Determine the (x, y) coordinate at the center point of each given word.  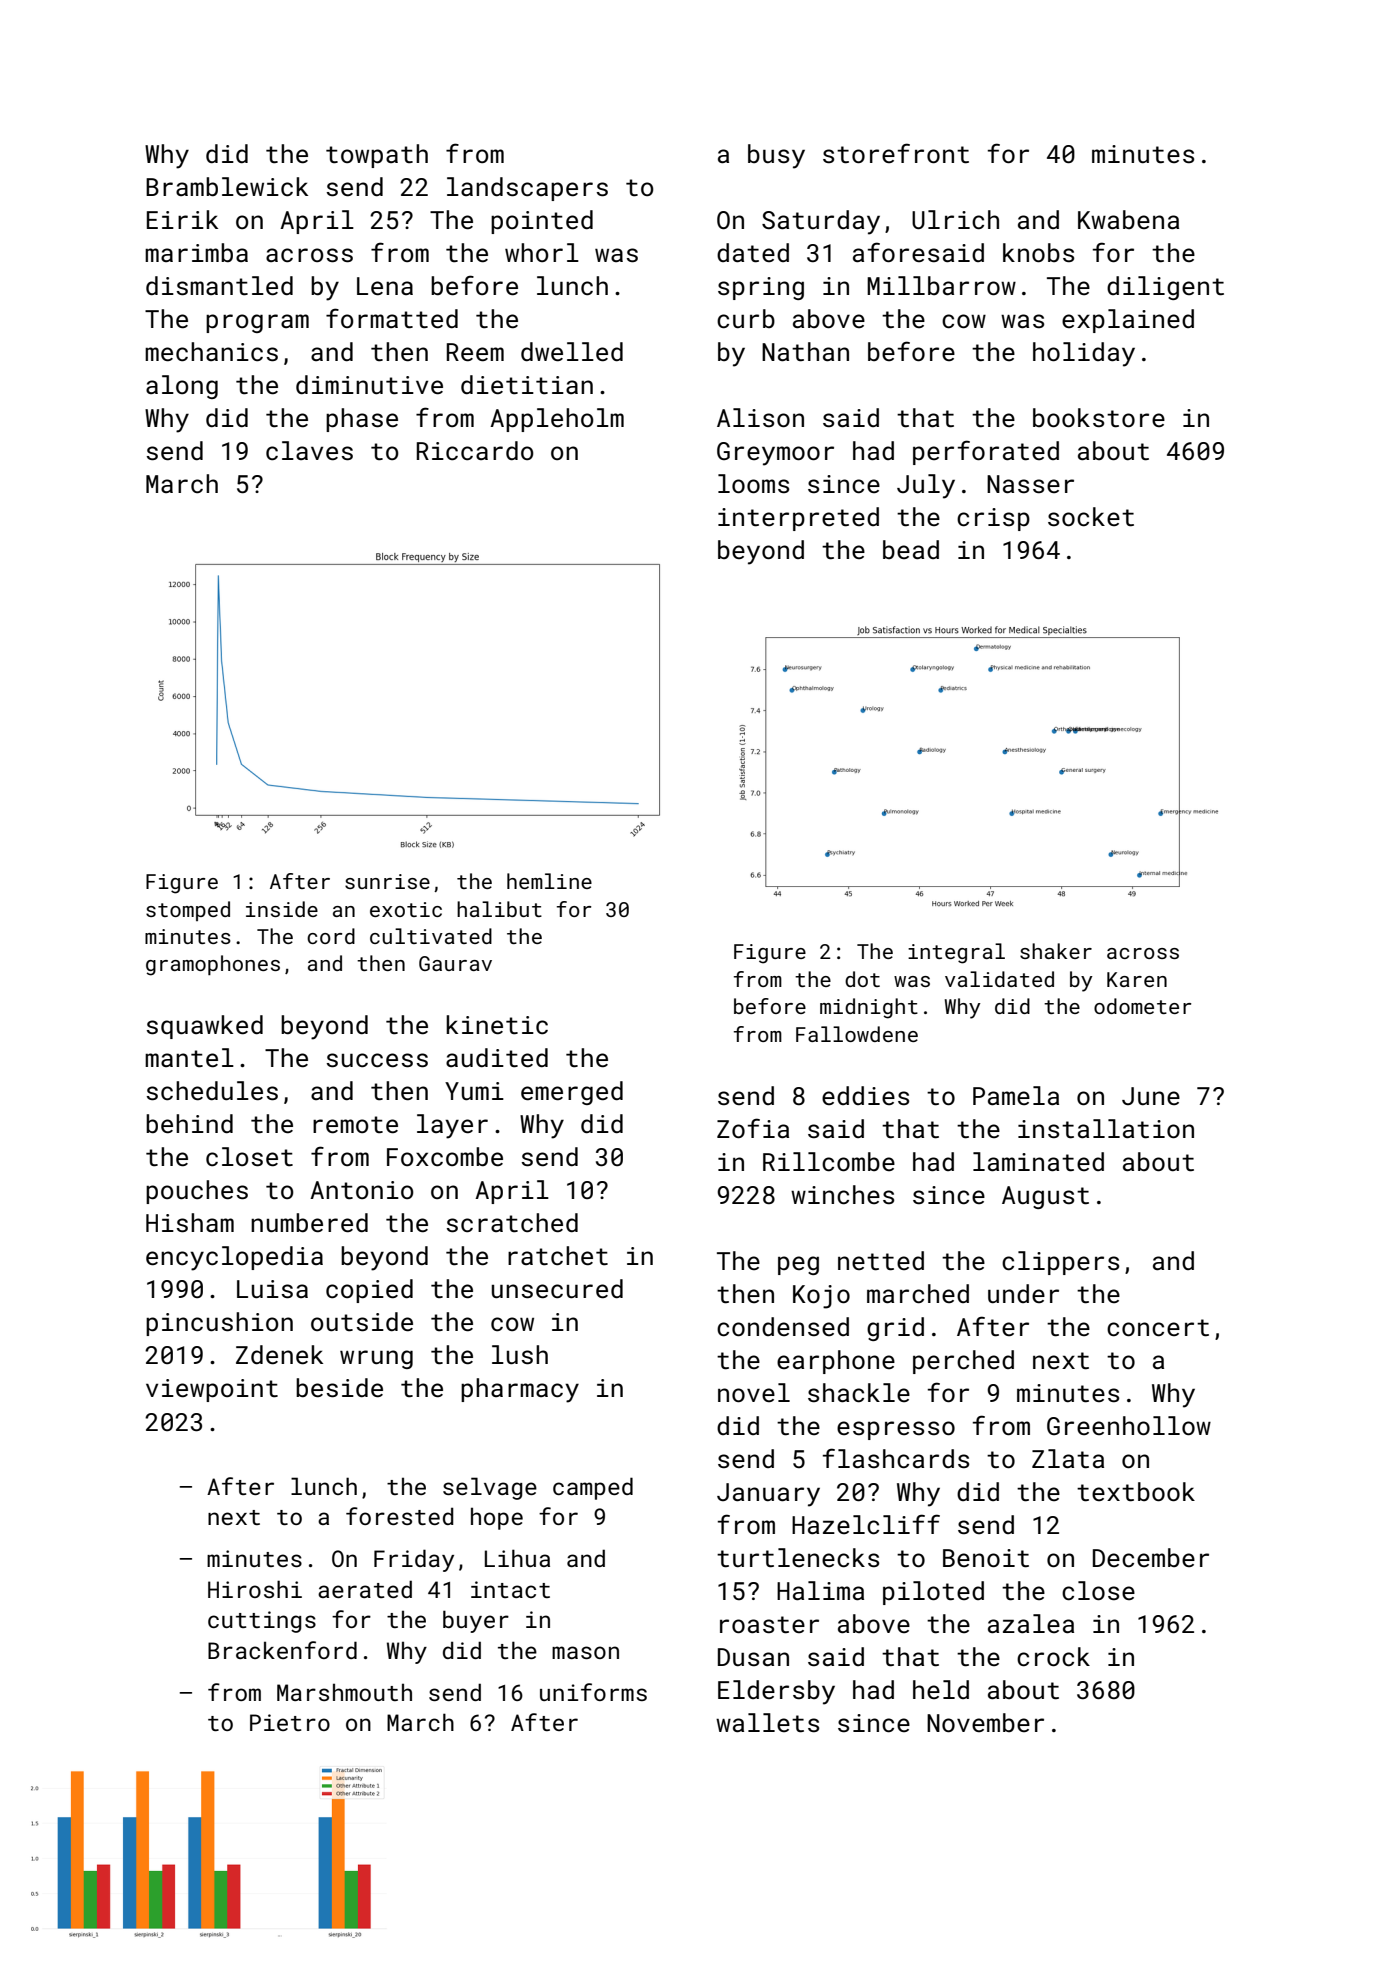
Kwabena (1128, 219)
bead (911, 549)
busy (776, 156)
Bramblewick (227, 187)
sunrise (387, 881)
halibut (499, 909)
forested (399, 1516)
